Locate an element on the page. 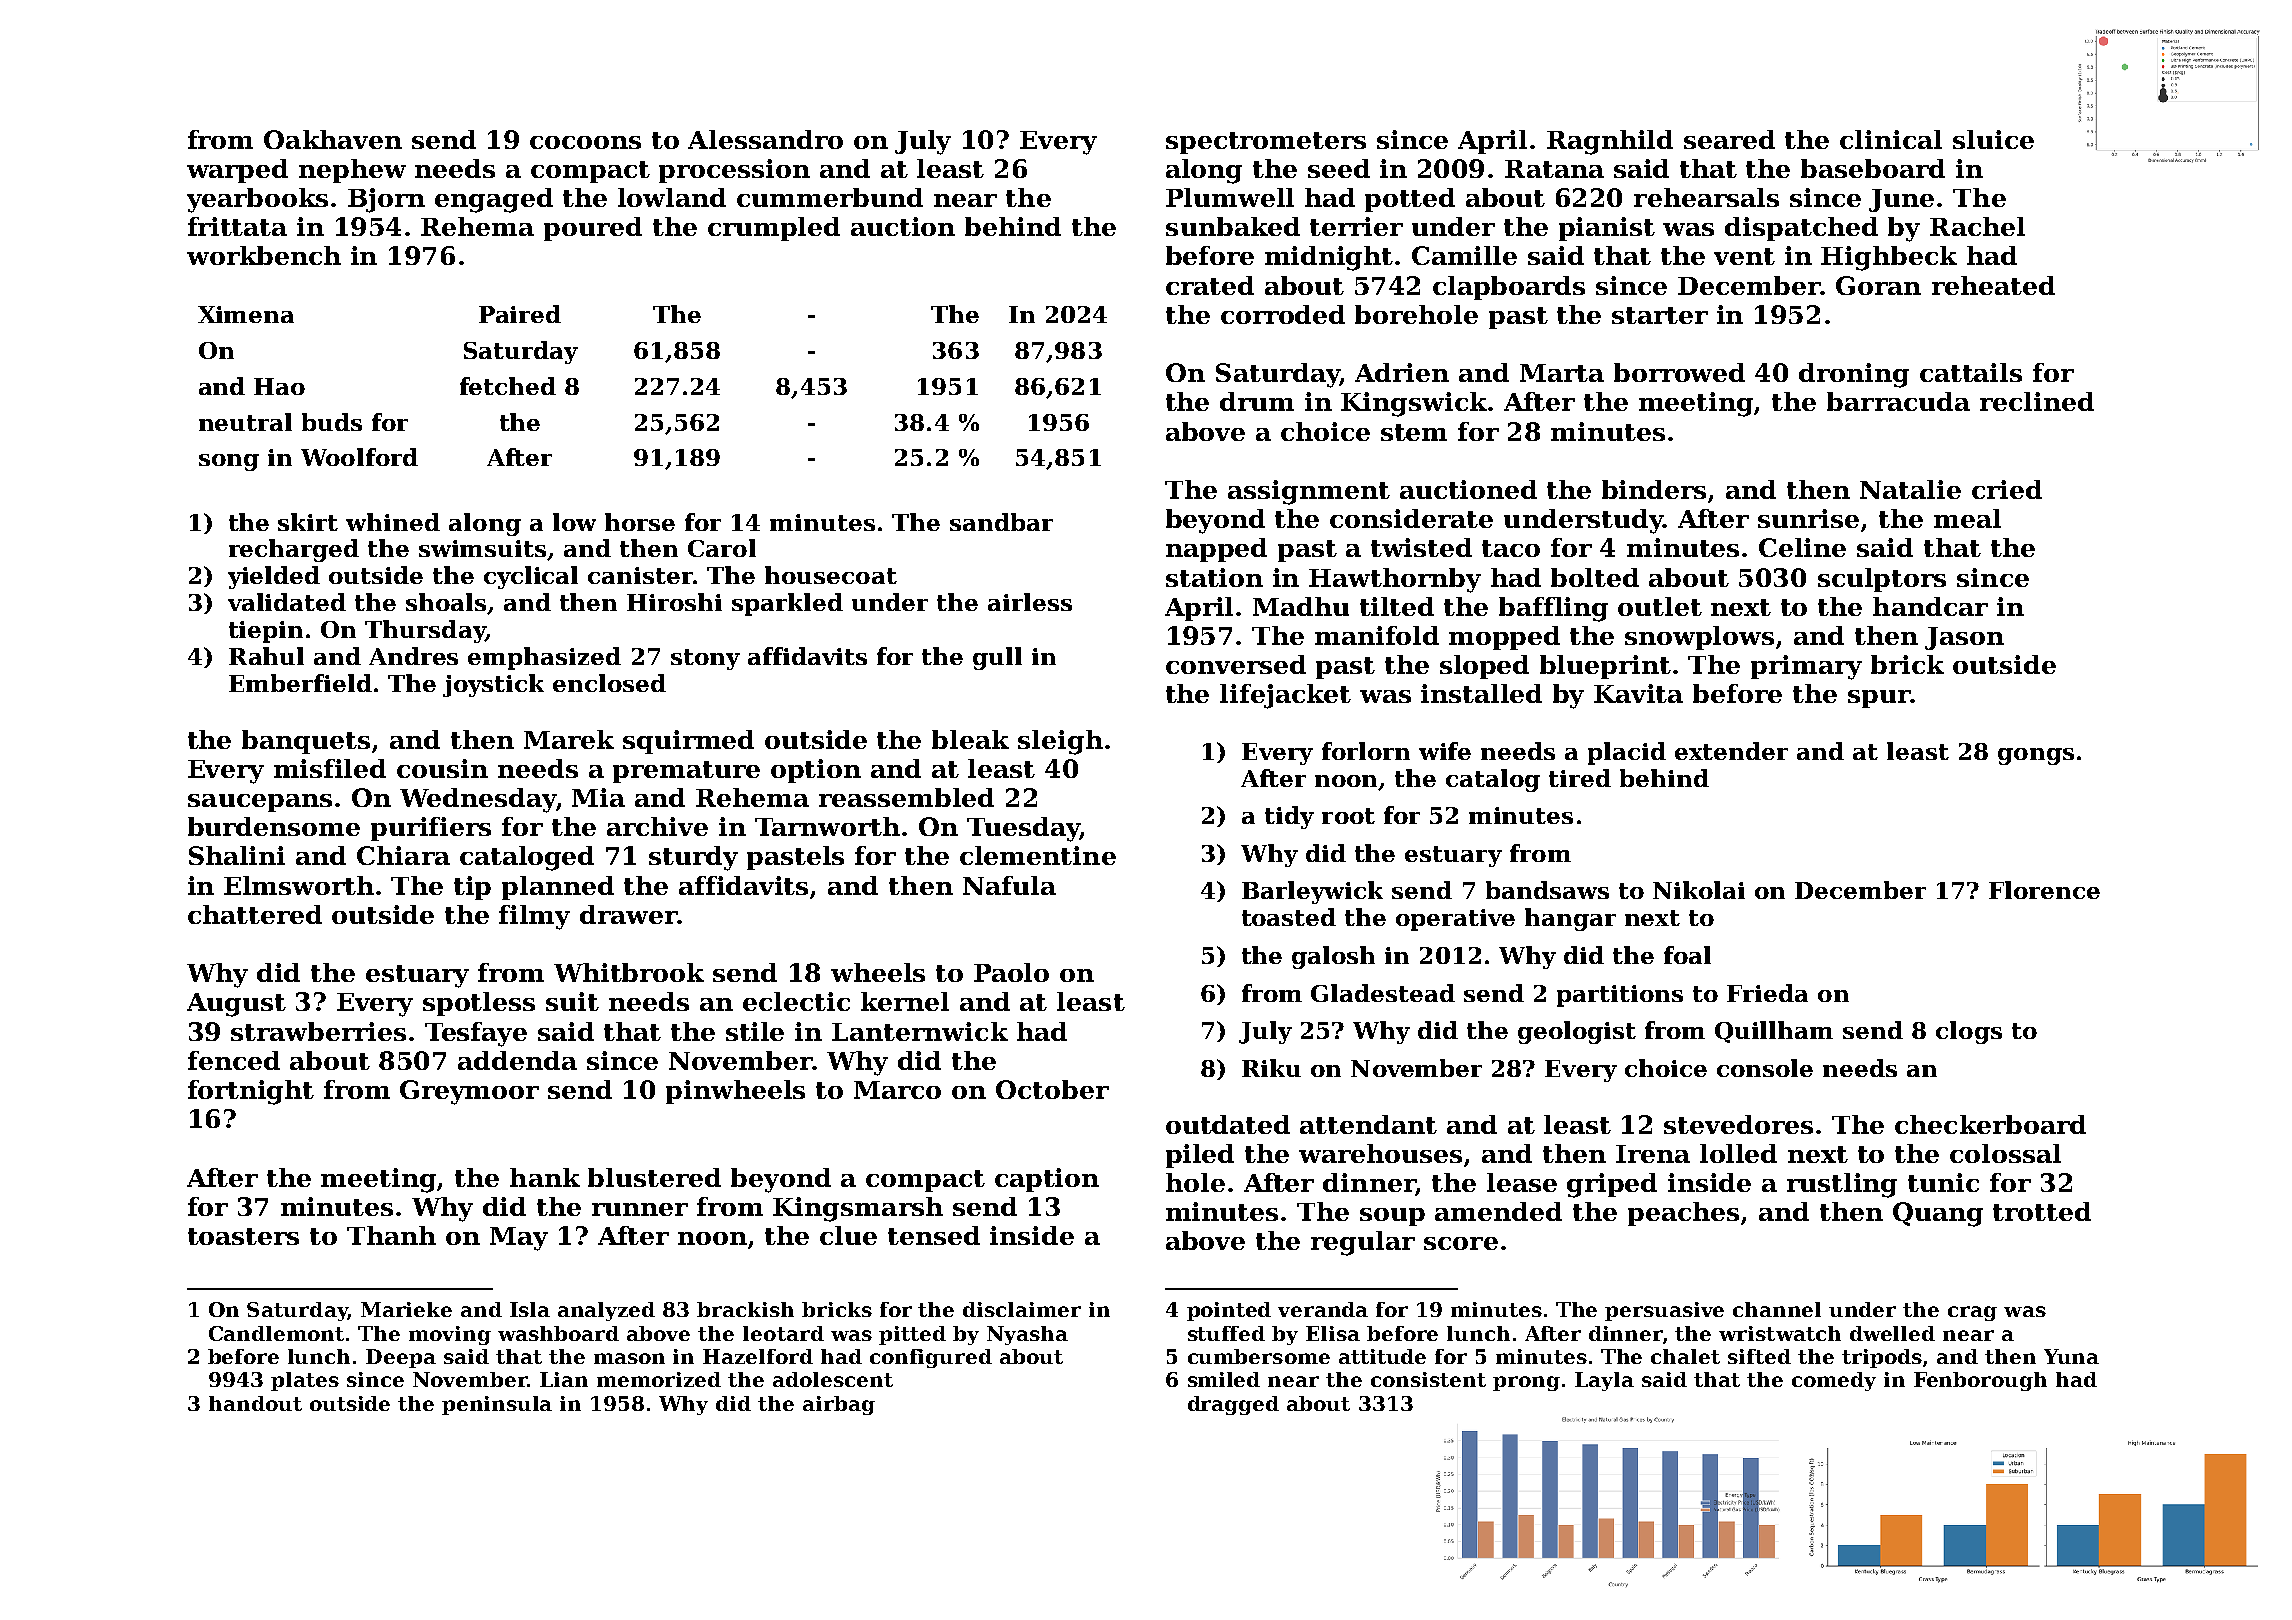  Marek is located at coordinates (569, 739).
